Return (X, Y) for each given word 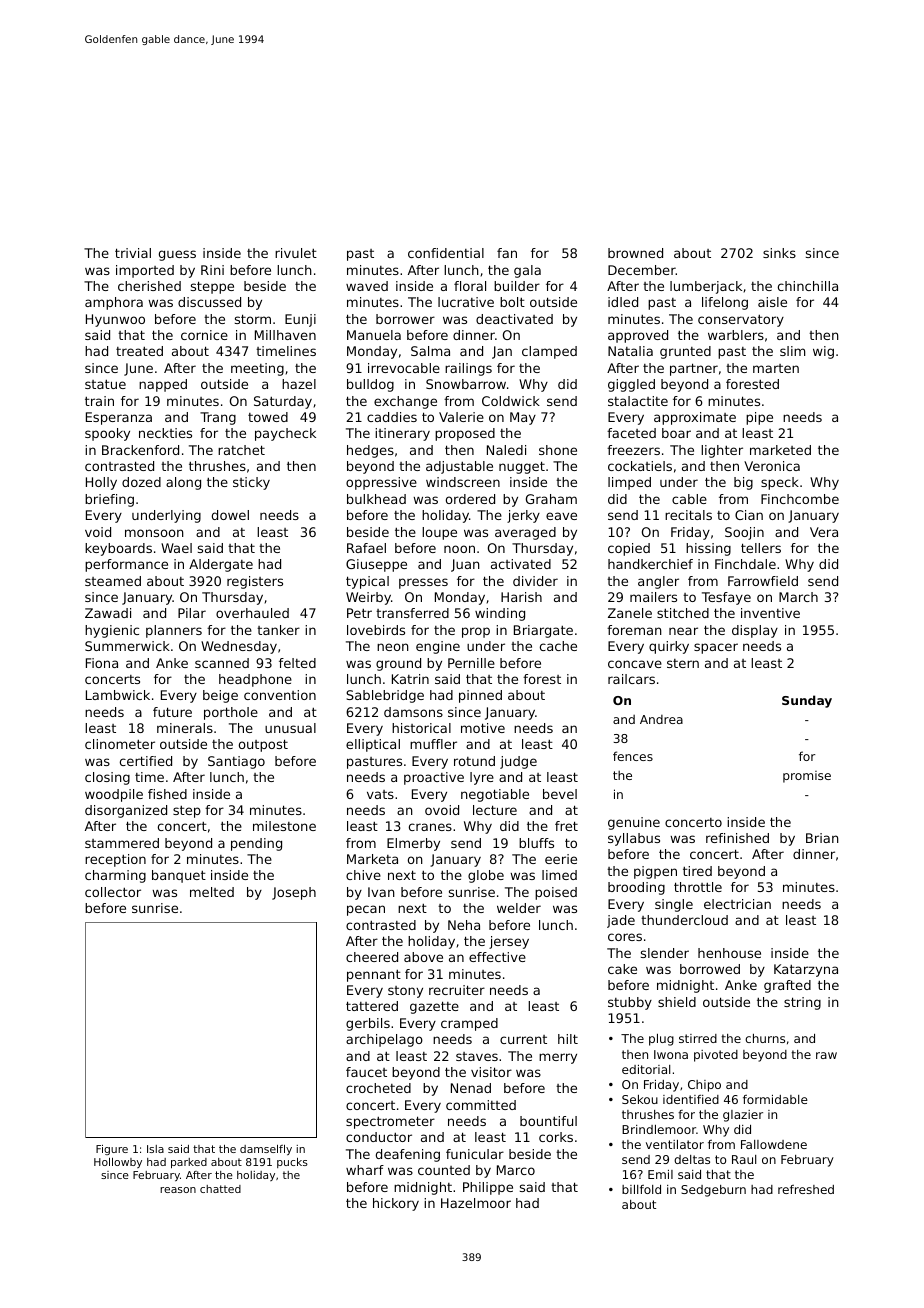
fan (507, 253)
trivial (133, 253)
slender (665, 953)
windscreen (463, 482)
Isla (155, 1149)
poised (556, 893)
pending (256, 844)
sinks (779, 253)
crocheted (378, 1088)
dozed (141, 482)
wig (823, 352)
